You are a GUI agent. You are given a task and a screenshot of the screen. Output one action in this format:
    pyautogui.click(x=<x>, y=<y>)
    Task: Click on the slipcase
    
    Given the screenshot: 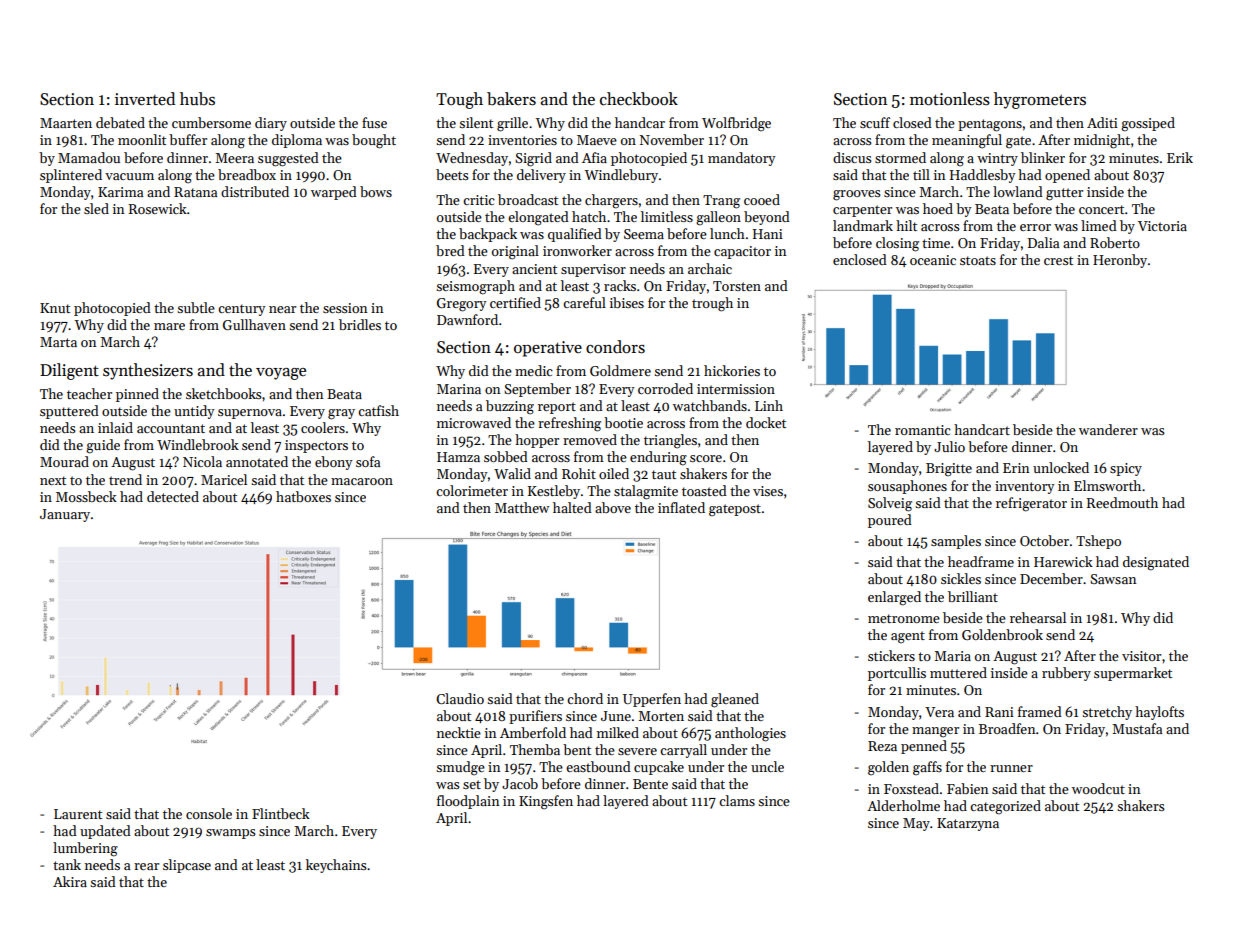 What is the action you would take?
    pyautogui.click(x=187, y=866)
